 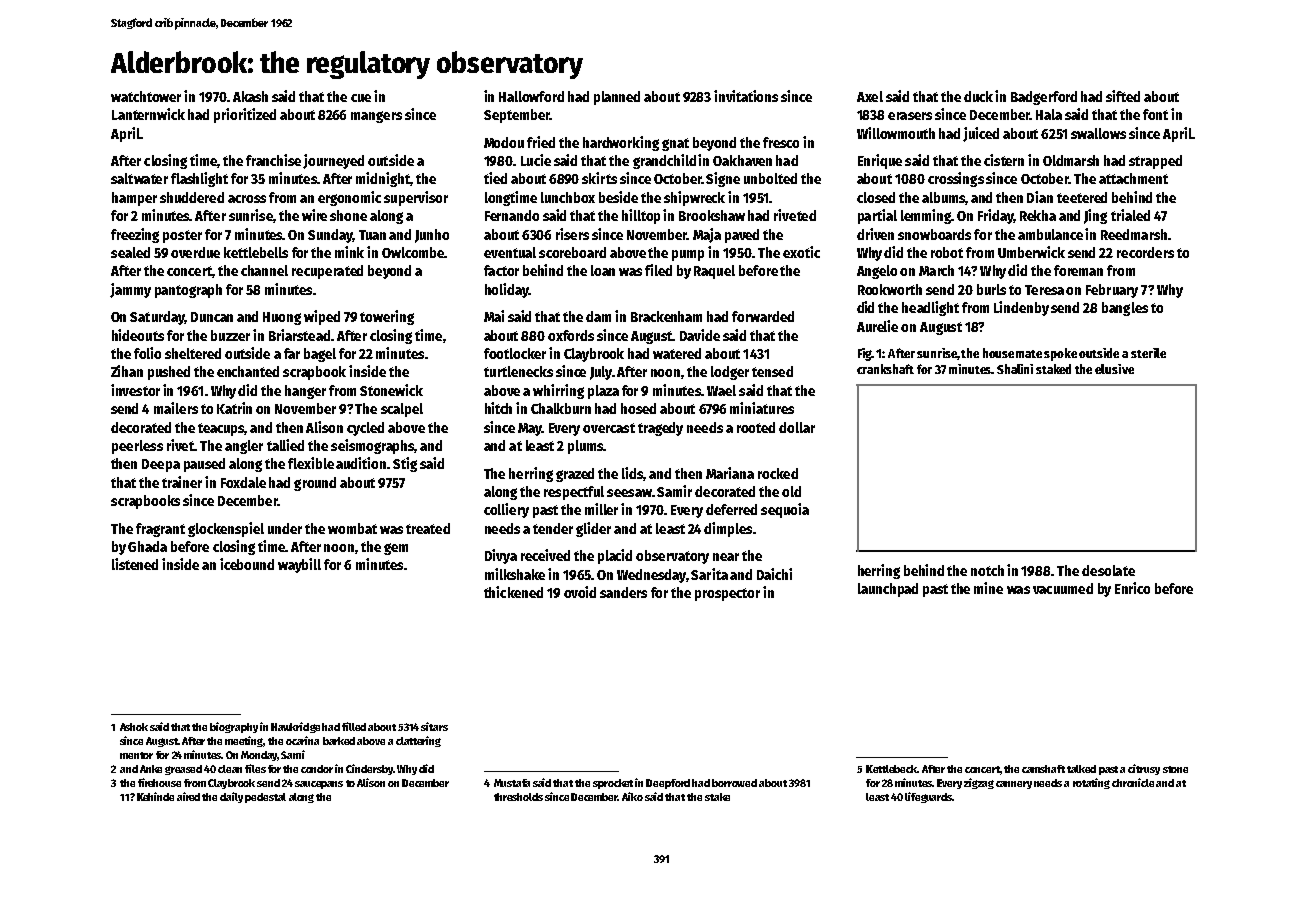 What do you see at coordinates (1114, 369) in the image?
I see `elusive` at bounding box center [1114, 369].
